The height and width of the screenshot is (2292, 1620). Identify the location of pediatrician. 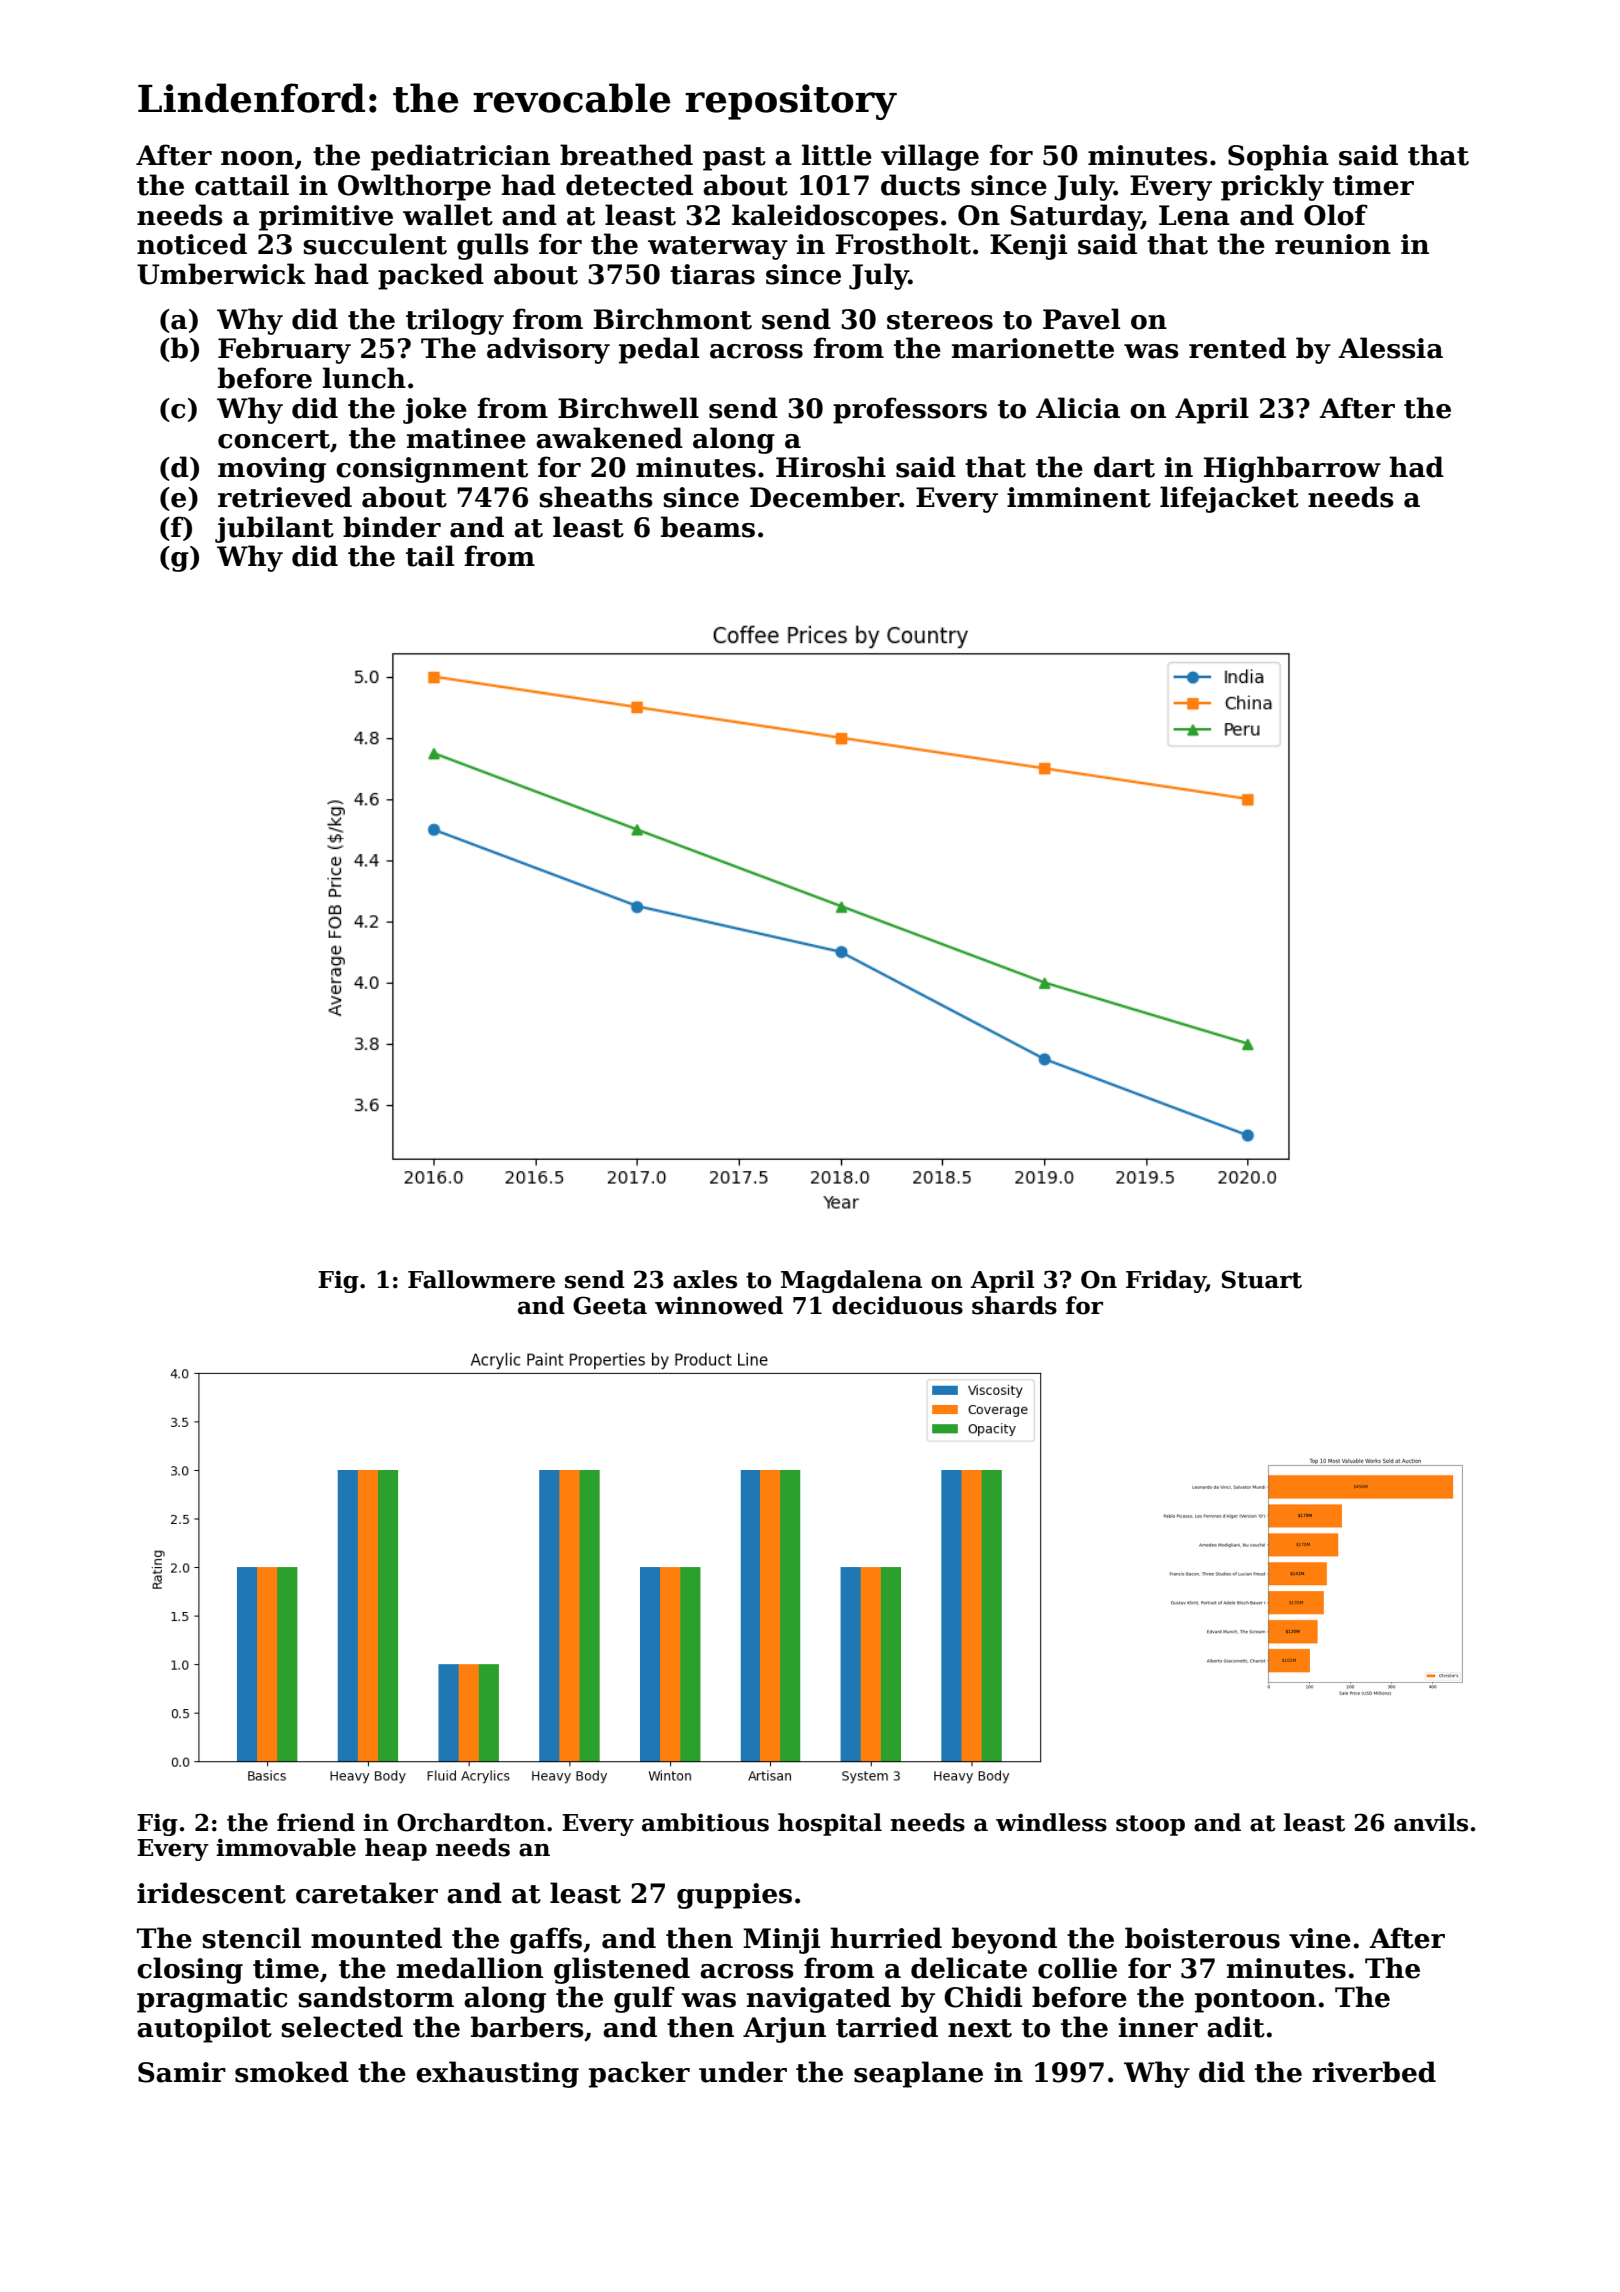
(460, 157).
